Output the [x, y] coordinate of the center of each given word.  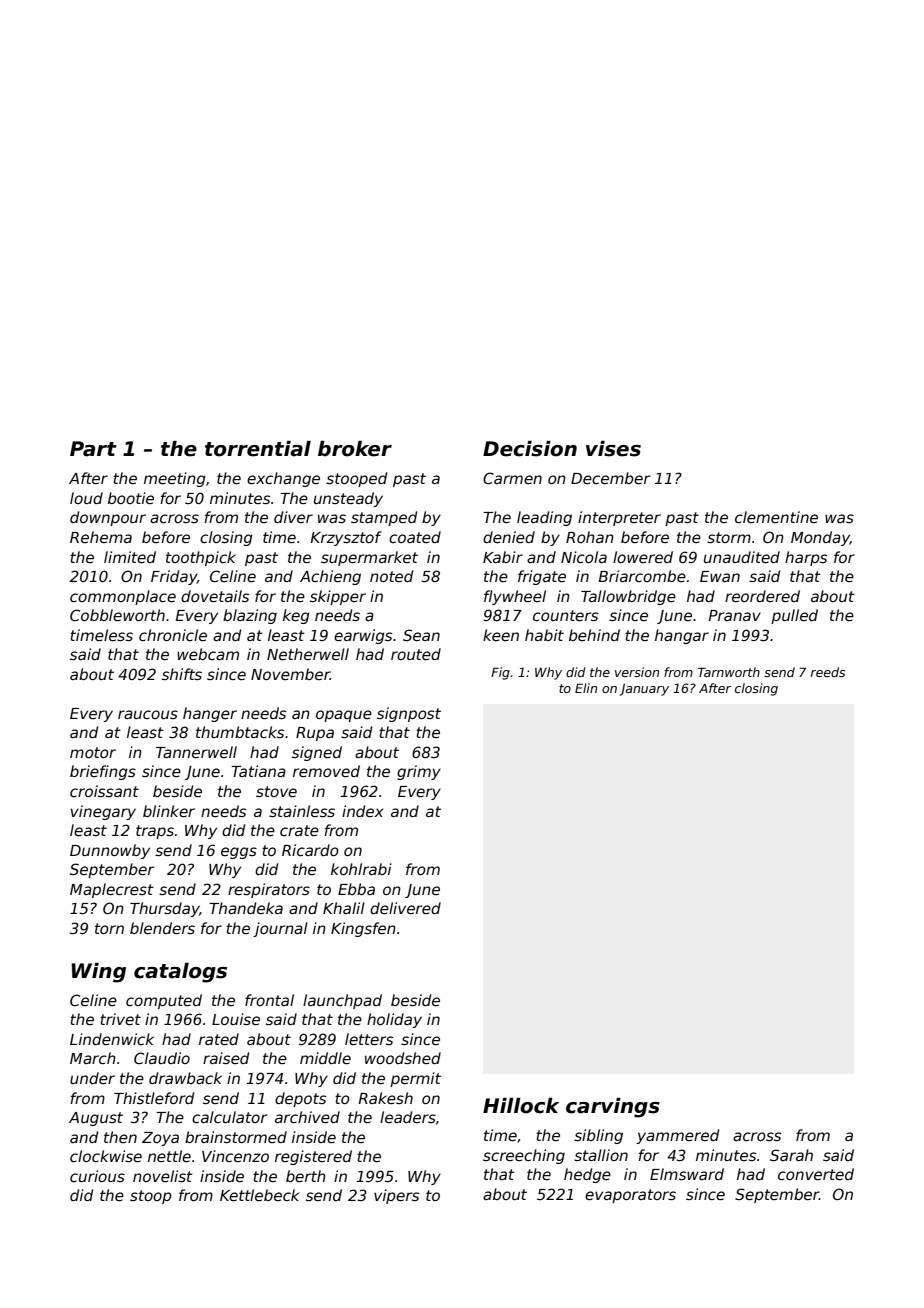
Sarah [791, 1155]
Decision [530, 449]
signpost [409, 714]
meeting [175, 479]
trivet [120, 1019]
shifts [182, 674]
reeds [828, 672]
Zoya [160, 1139]
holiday [394, 1020]
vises [613, 449]
